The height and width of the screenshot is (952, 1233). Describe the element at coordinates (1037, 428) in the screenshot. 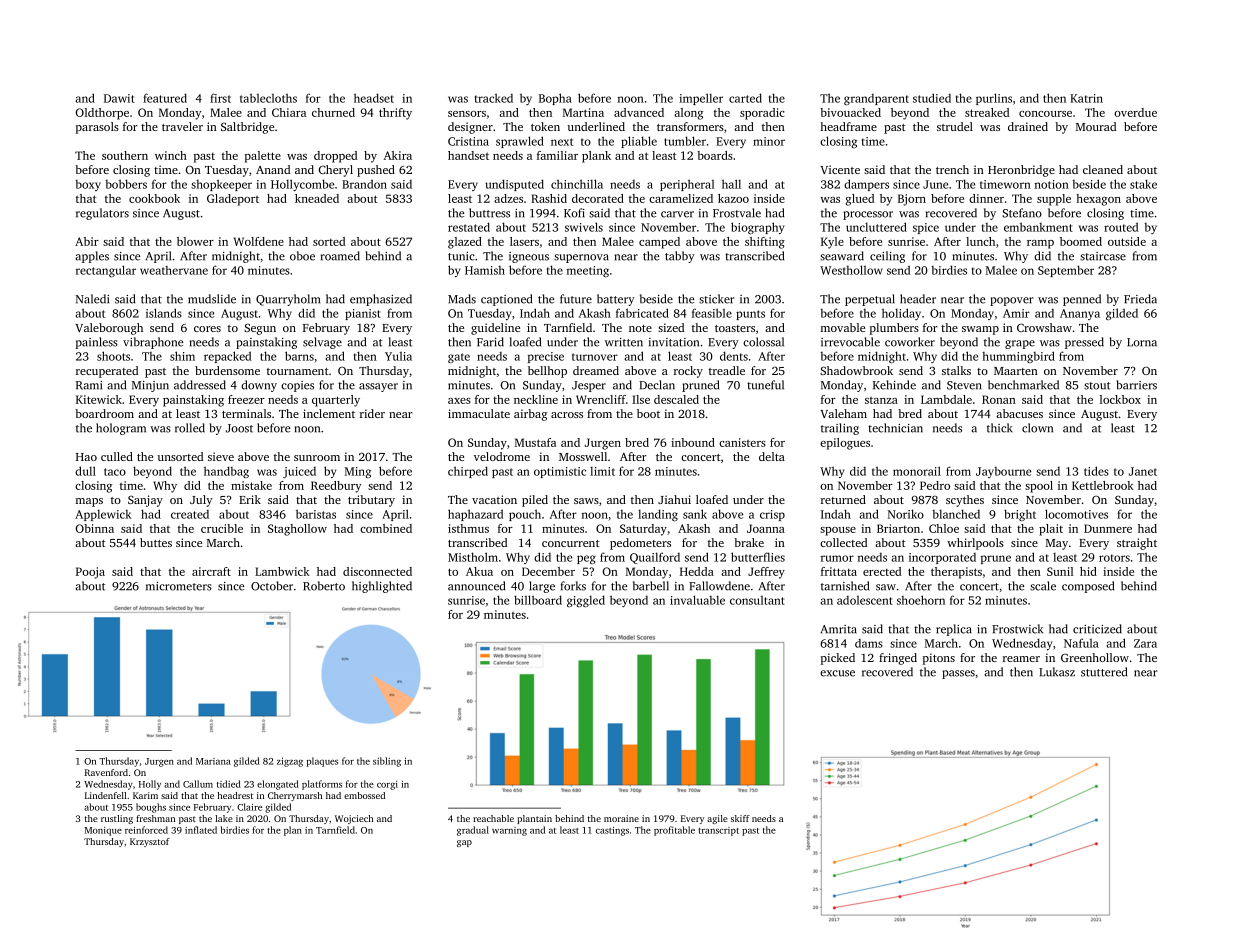

I see `clown` at that location.
